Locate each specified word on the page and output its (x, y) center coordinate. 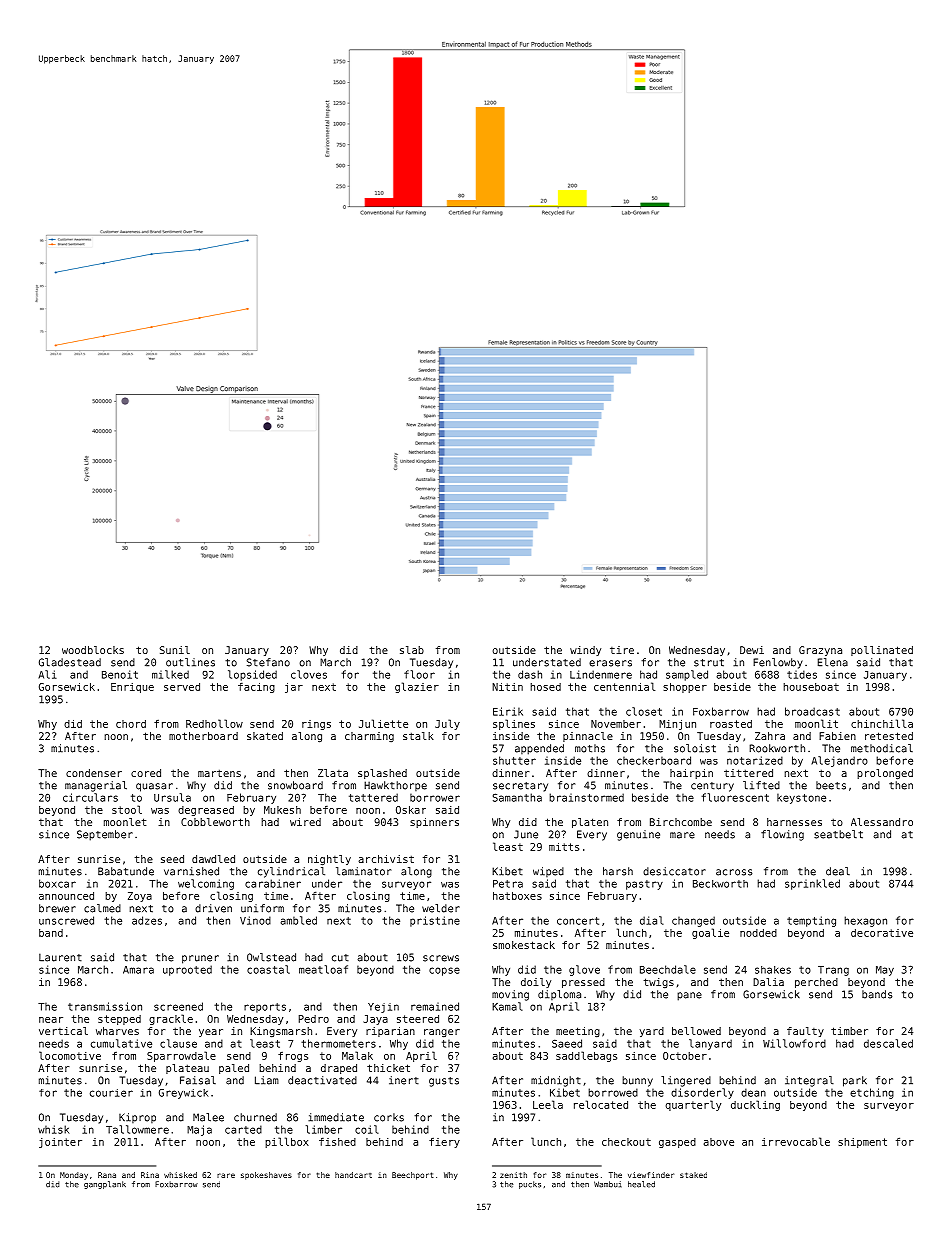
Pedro (314, 1019)
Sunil (175, 650)
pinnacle (588, 737)
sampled (687, 675)
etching (872, 1093)
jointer (60, 1143)
